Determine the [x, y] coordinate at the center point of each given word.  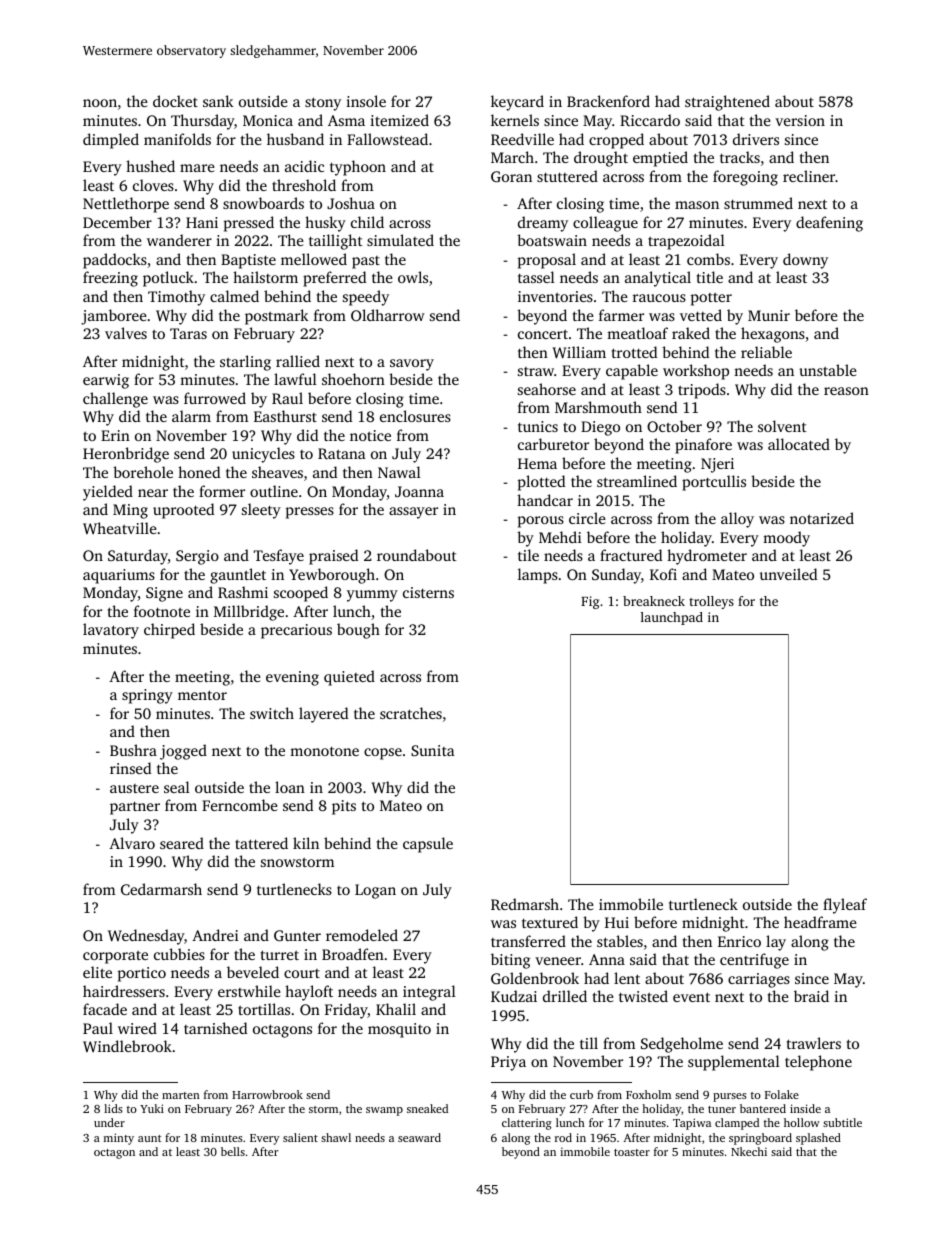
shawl [336, 1137]
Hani [202, 222]
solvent [782, 426]
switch [272, 713]
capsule [428, 845]
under [109, 1122]
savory [412, 365]
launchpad [672, 618]
